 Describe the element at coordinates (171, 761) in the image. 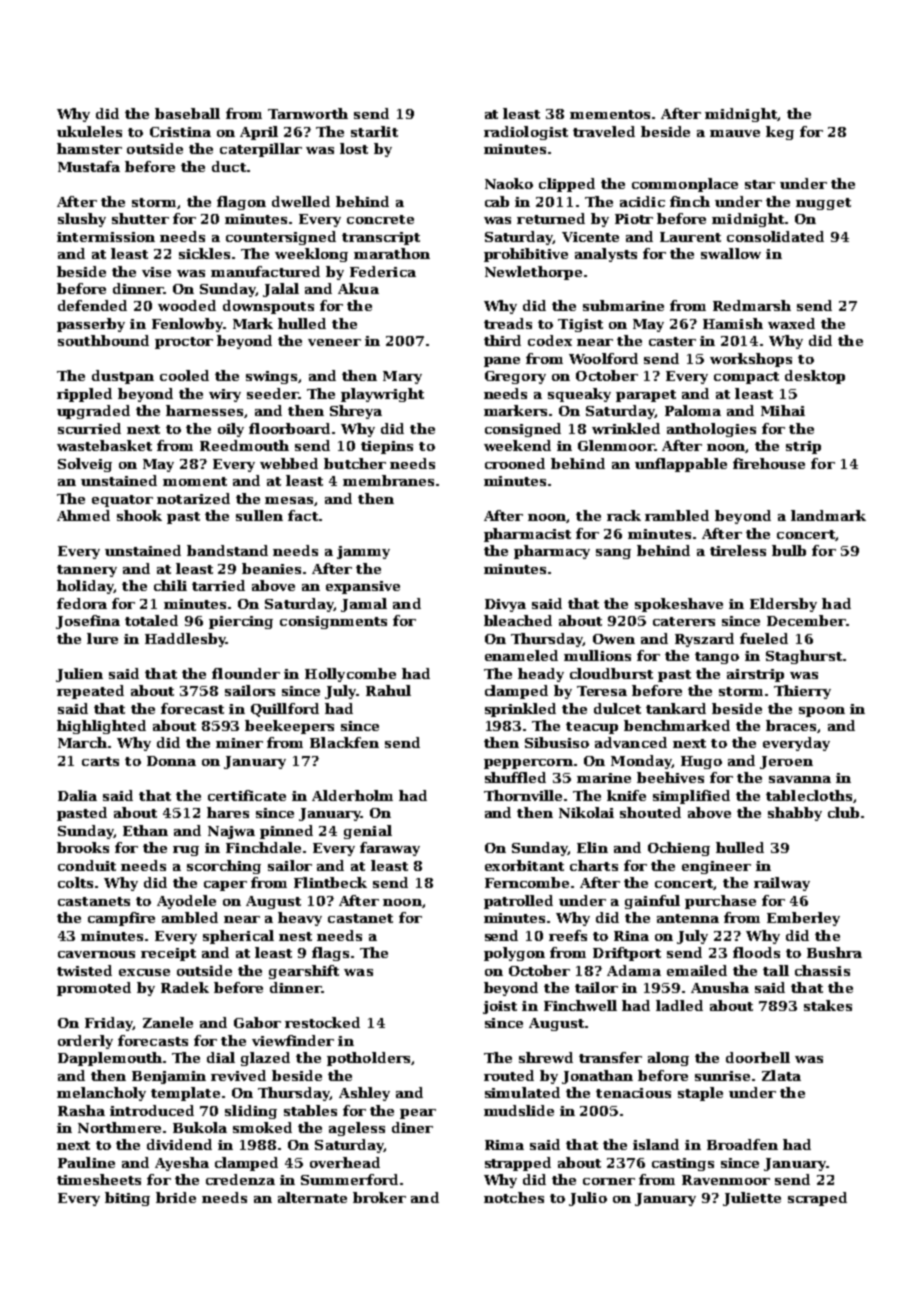

I see `Donna` at that location.
